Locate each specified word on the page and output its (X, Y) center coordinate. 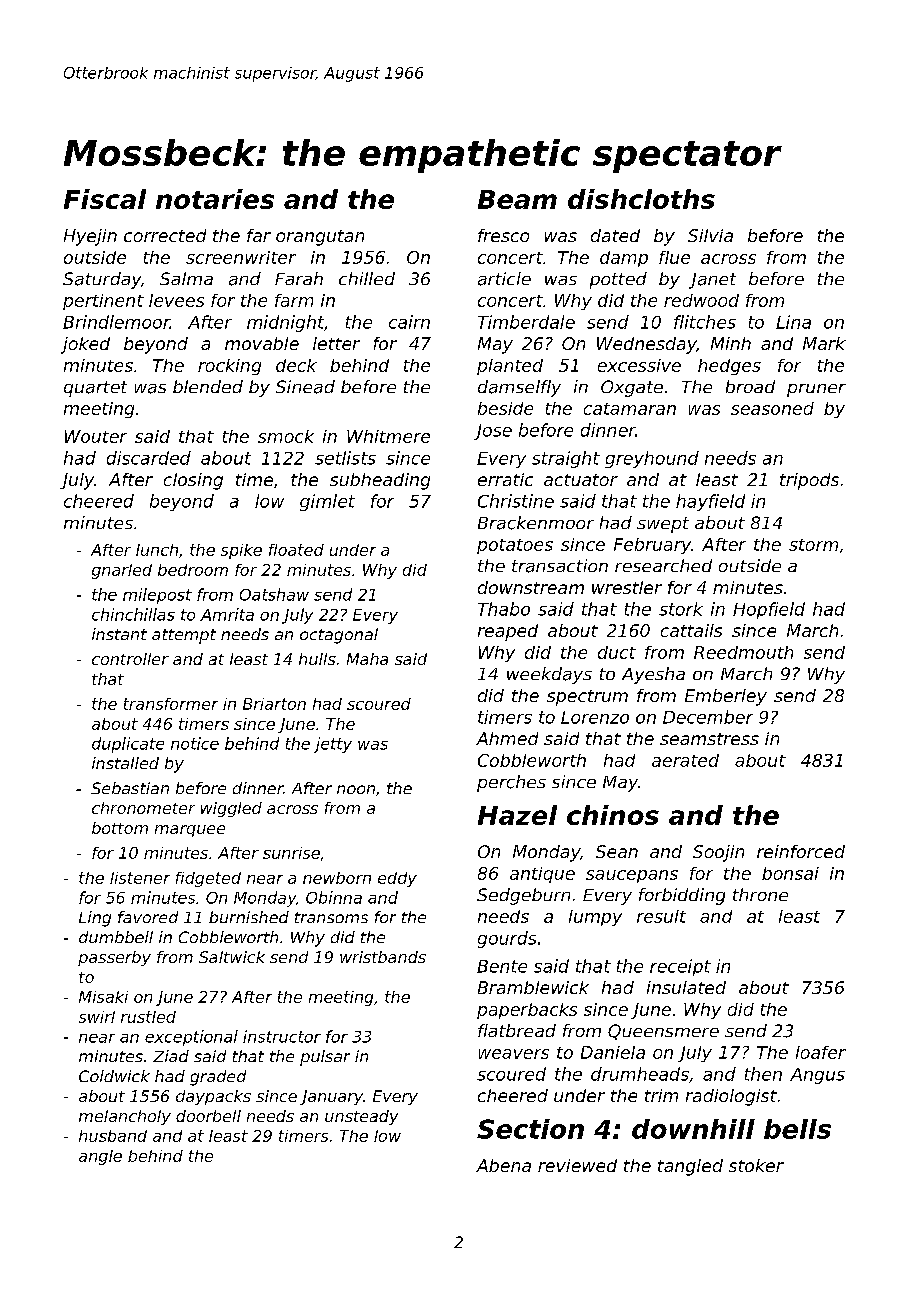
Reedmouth (743, 652)
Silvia (710, 235)
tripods (809, 481)
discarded (149, 458)
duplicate (128, 745)
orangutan (320, 238)
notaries (215, 199)
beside (505, 408)
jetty (333, 745)
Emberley (726, 697)
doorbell (208, 1116)
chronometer (143, 808)
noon (356, 789)
